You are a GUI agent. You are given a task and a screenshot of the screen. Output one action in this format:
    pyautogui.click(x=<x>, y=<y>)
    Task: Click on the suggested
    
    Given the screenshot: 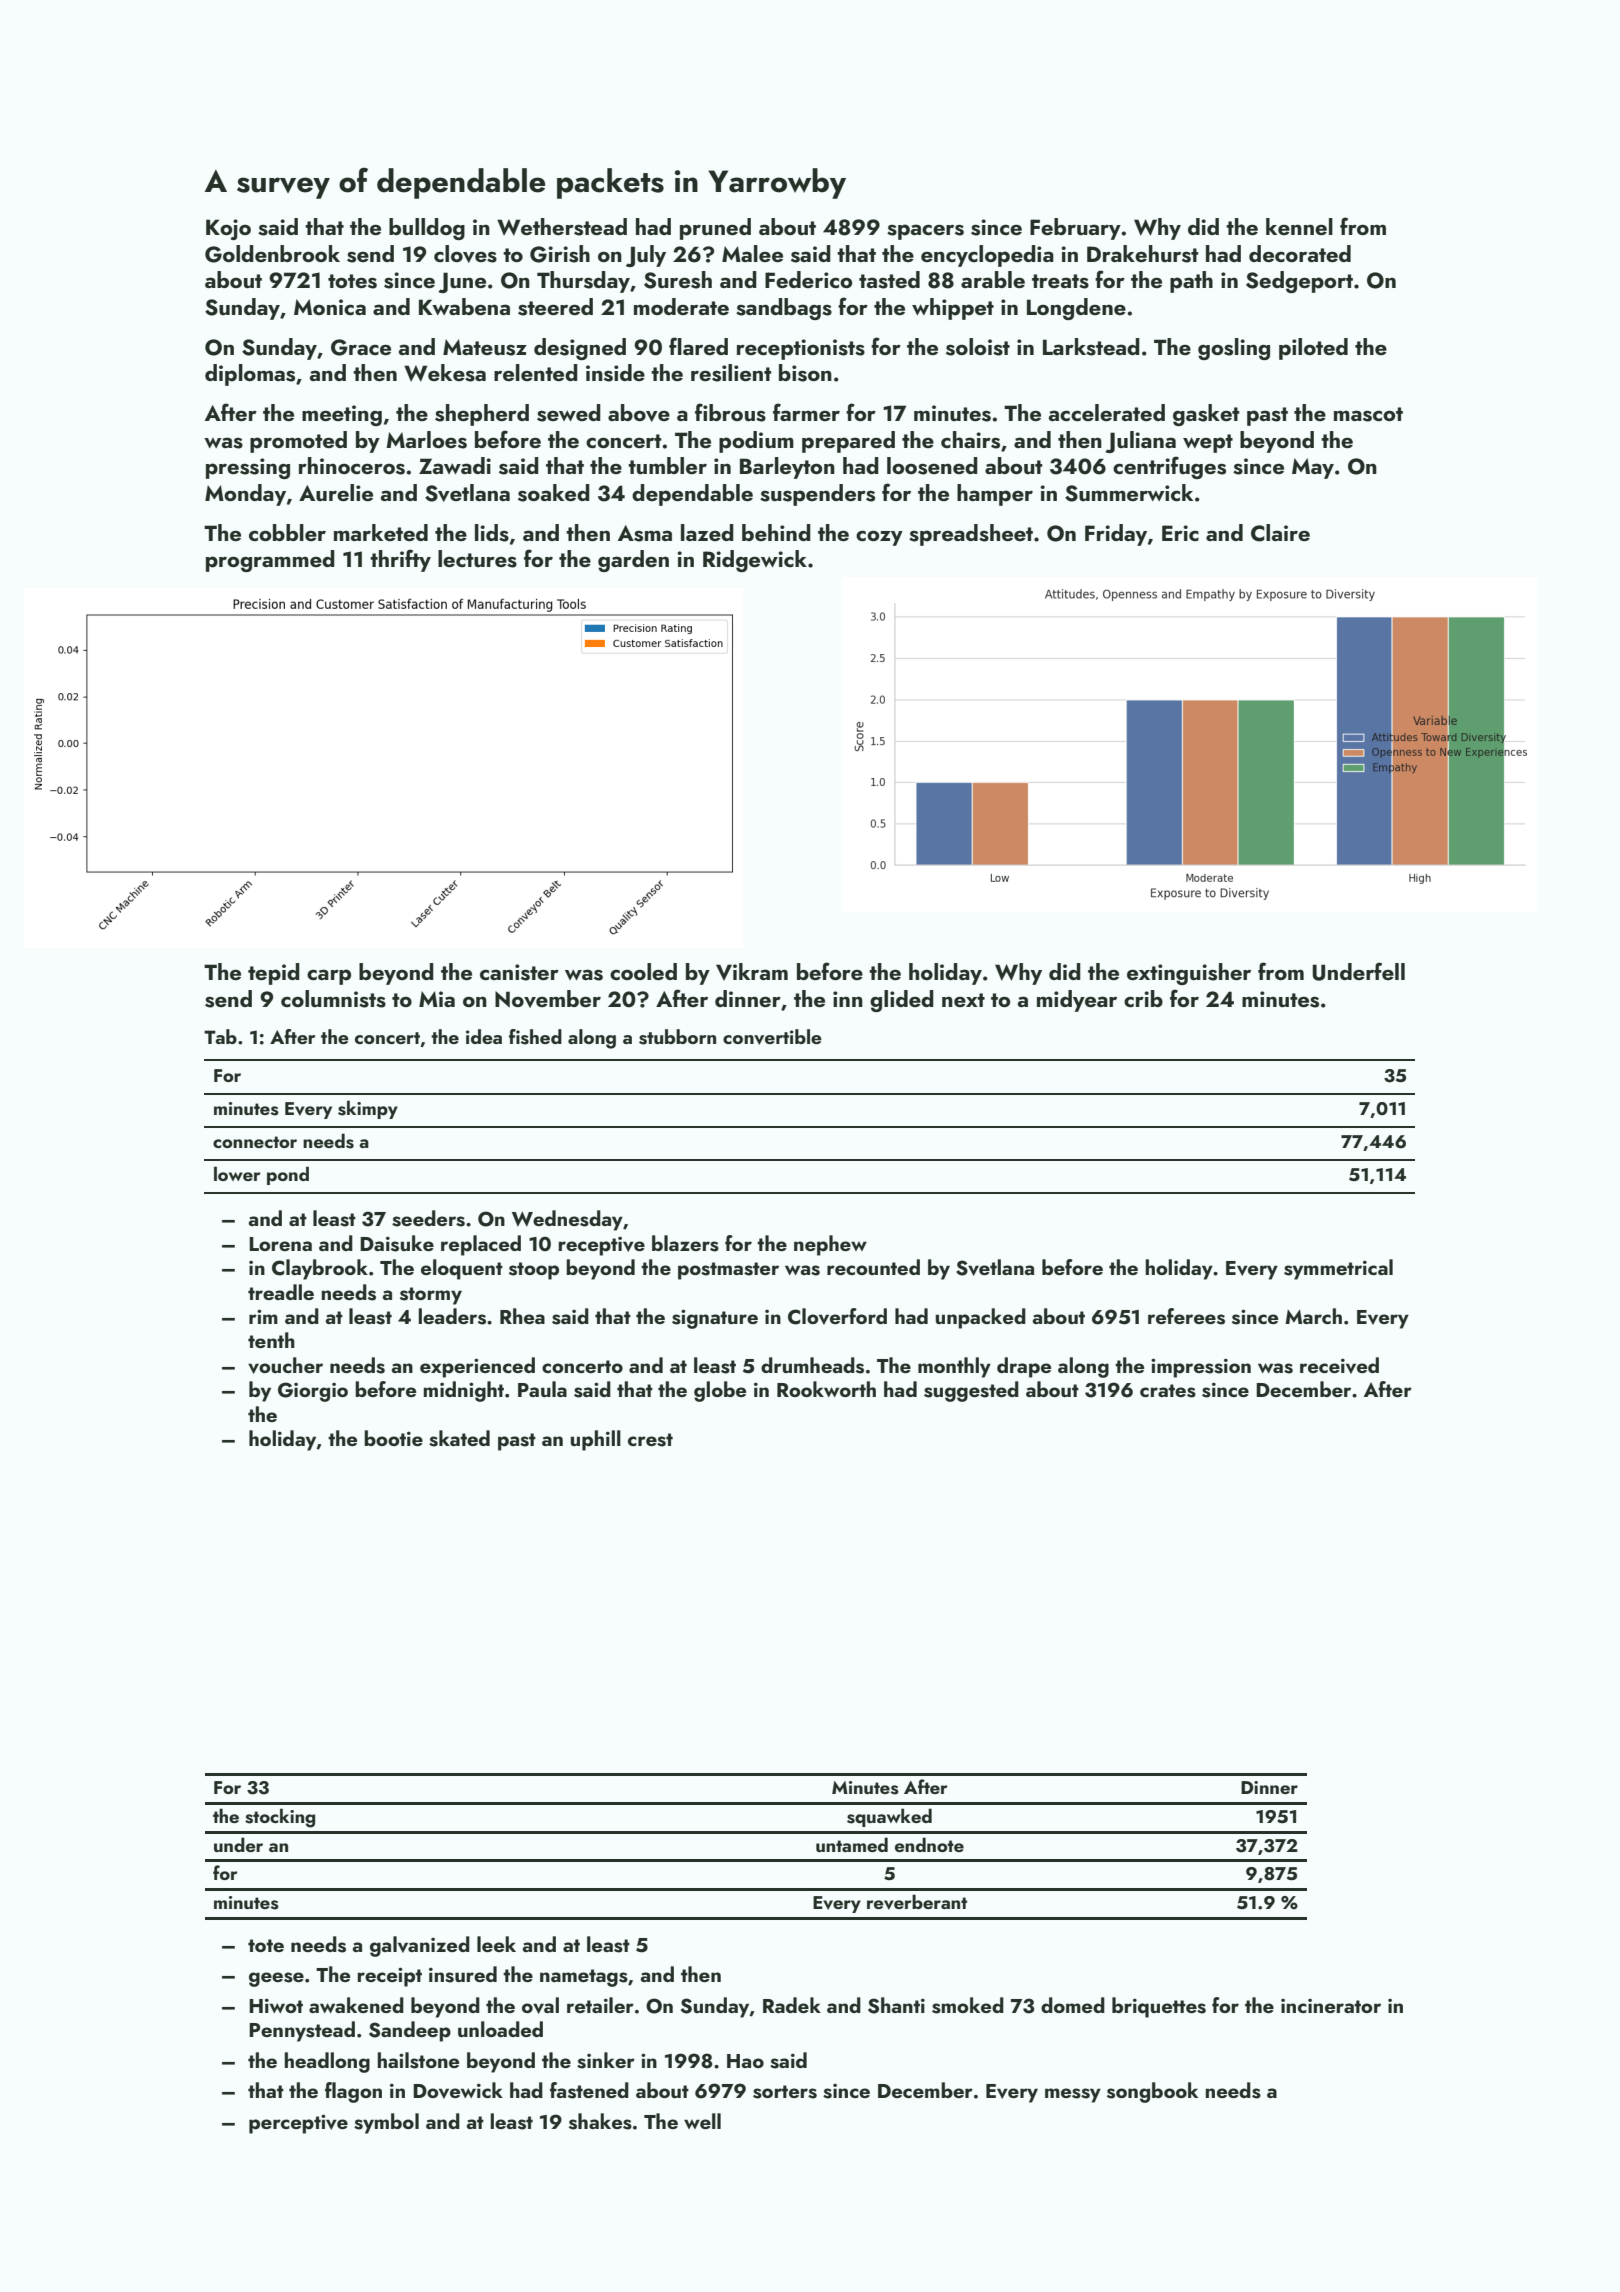 What is the action you would take?
    pyautogui.click(x=971, y=1391)
